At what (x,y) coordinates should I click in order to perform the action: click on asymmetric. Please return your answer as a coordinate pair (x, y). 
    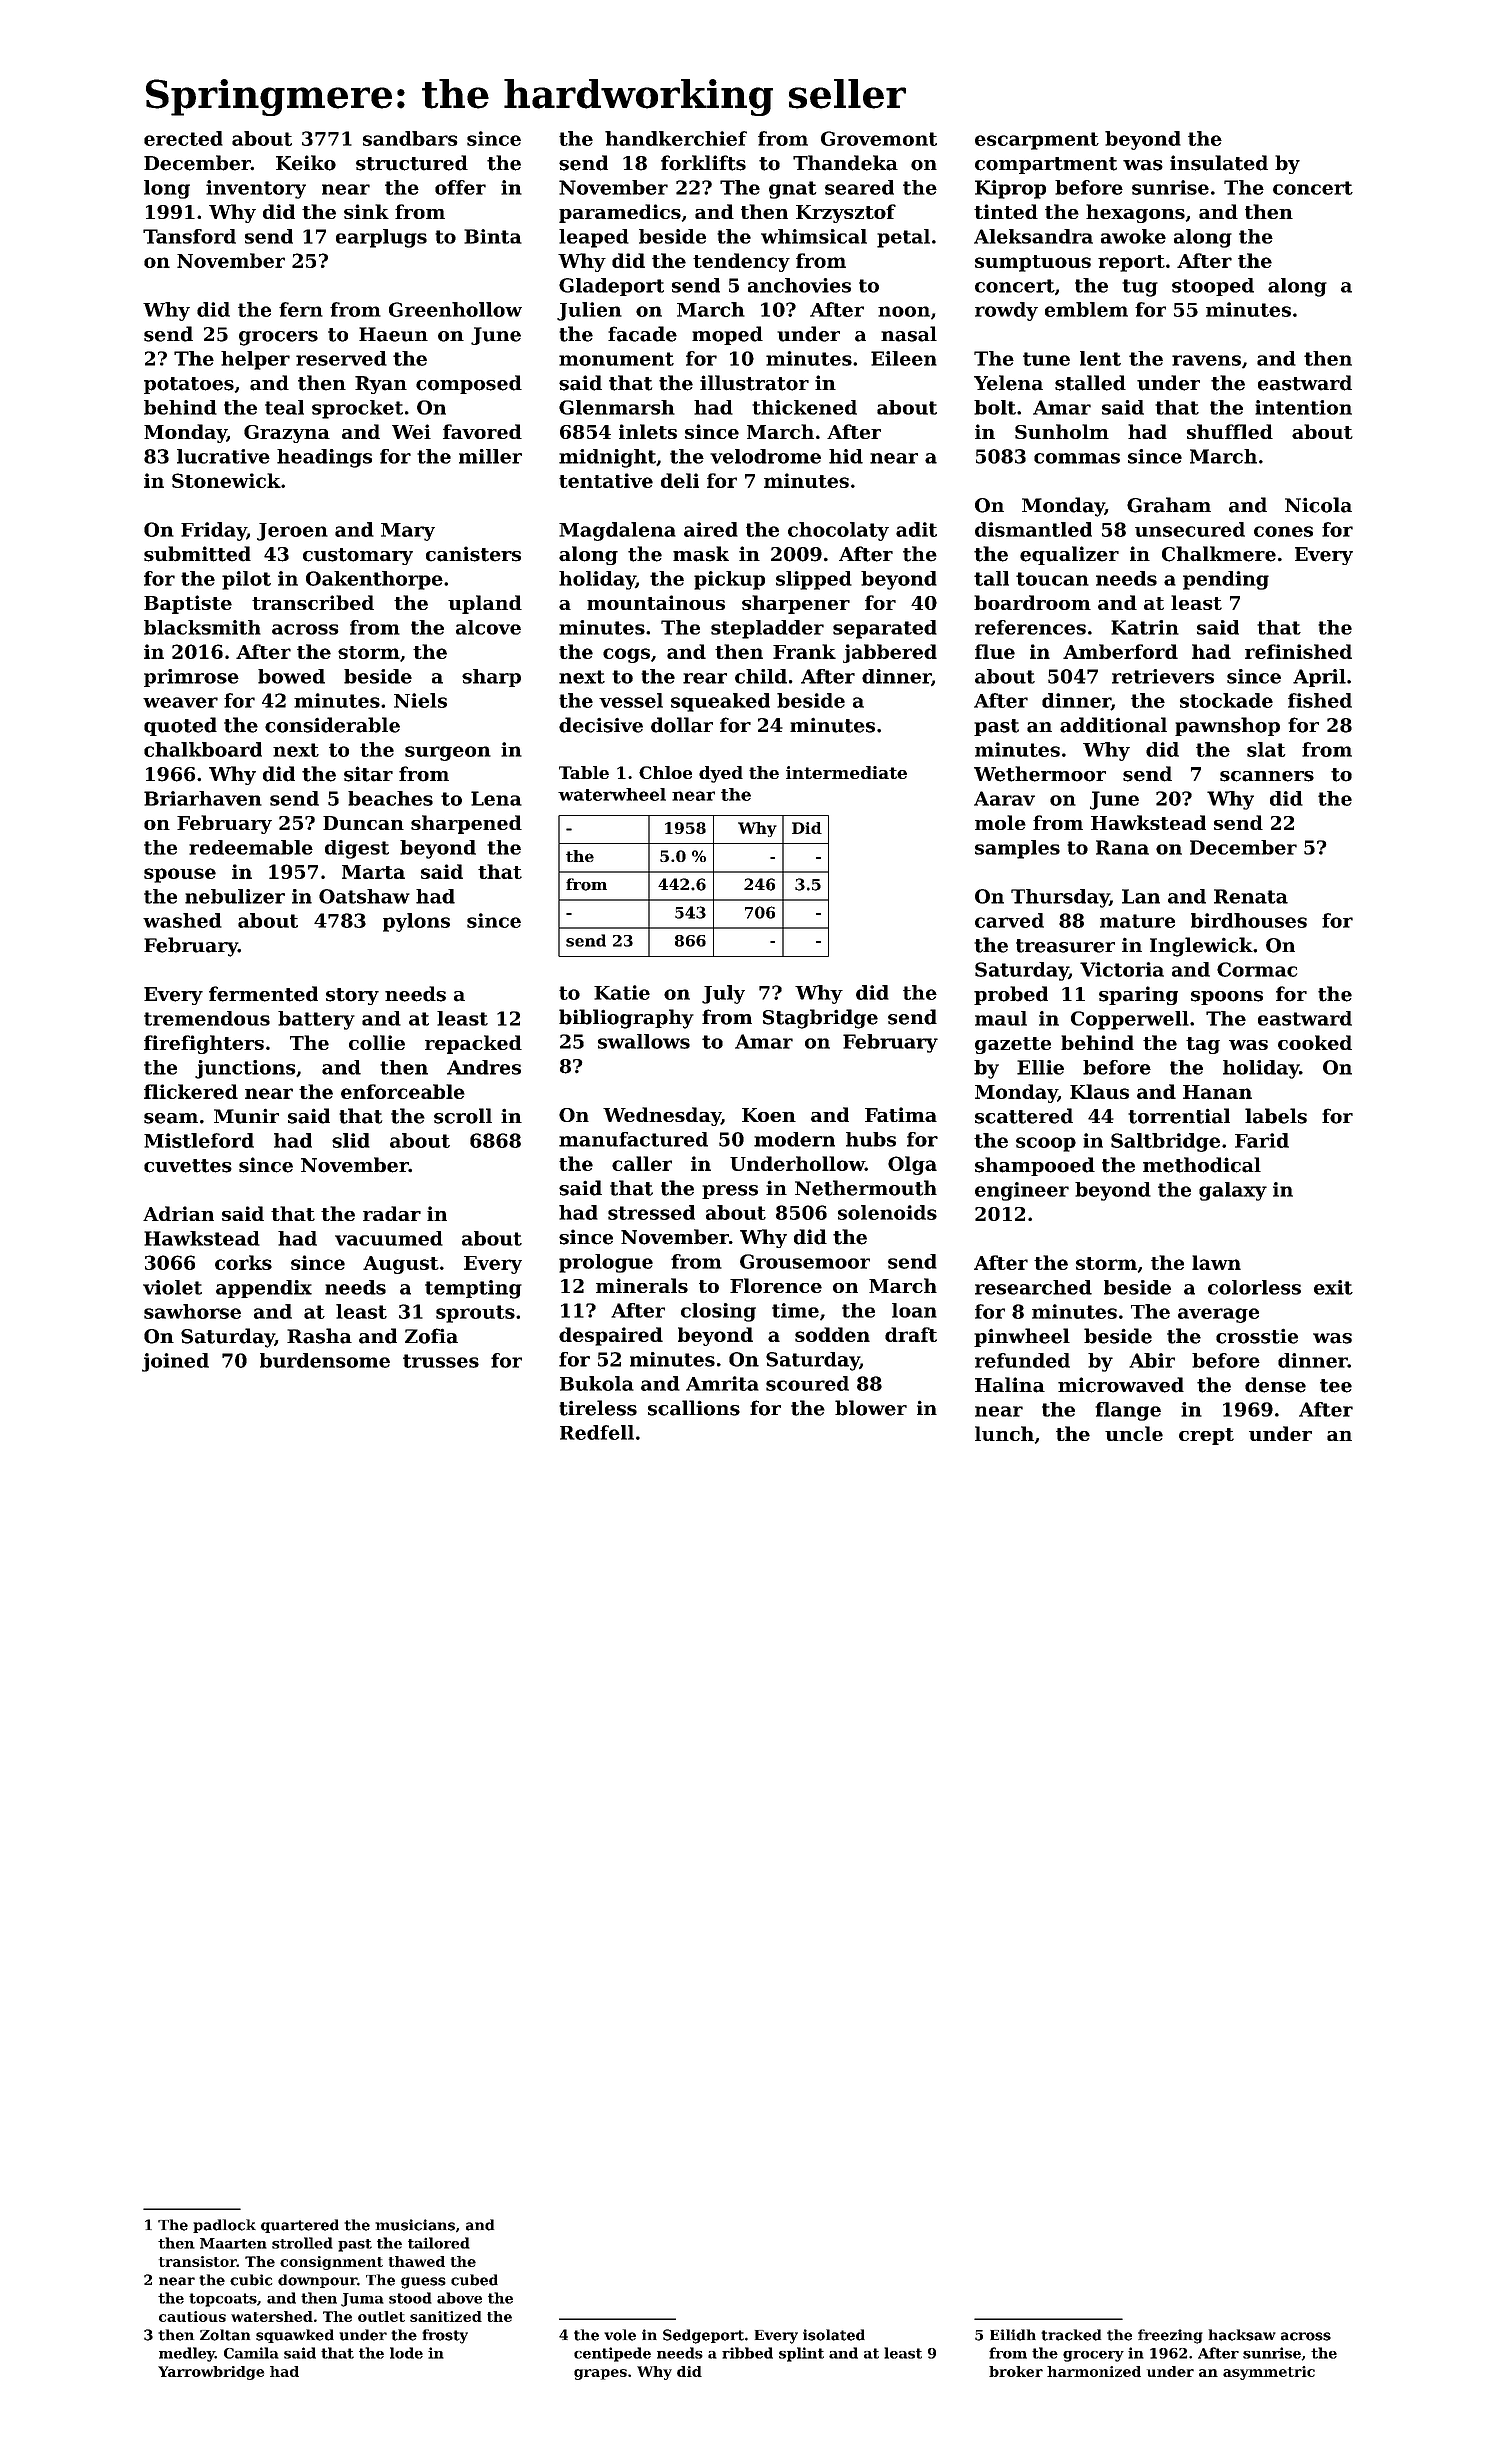
    Looking at the image, I should click on (1269, 2373).
